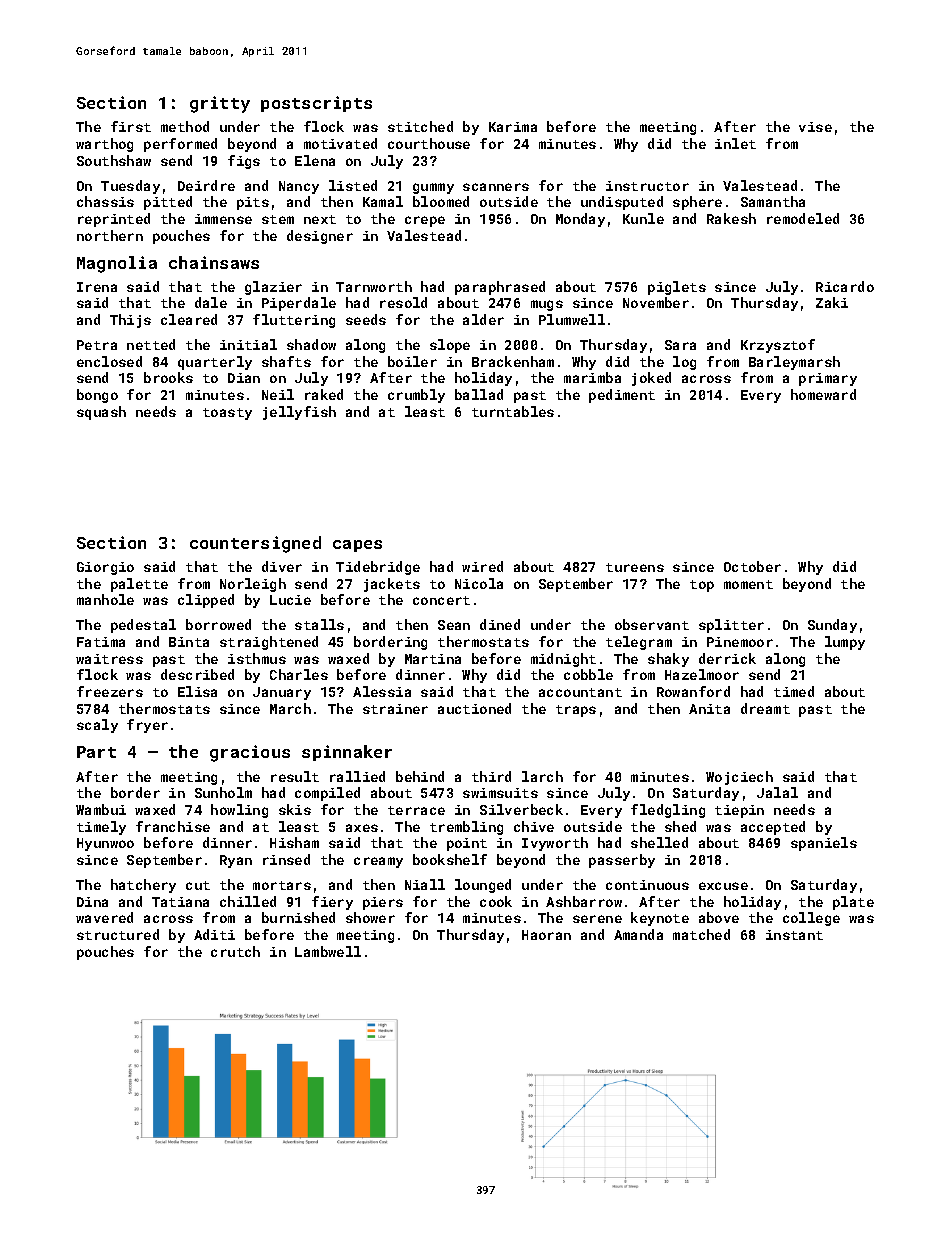  What do you see at coordinates (110, 235) in the document?
I see `northern` at bounding box center [110, 235].
